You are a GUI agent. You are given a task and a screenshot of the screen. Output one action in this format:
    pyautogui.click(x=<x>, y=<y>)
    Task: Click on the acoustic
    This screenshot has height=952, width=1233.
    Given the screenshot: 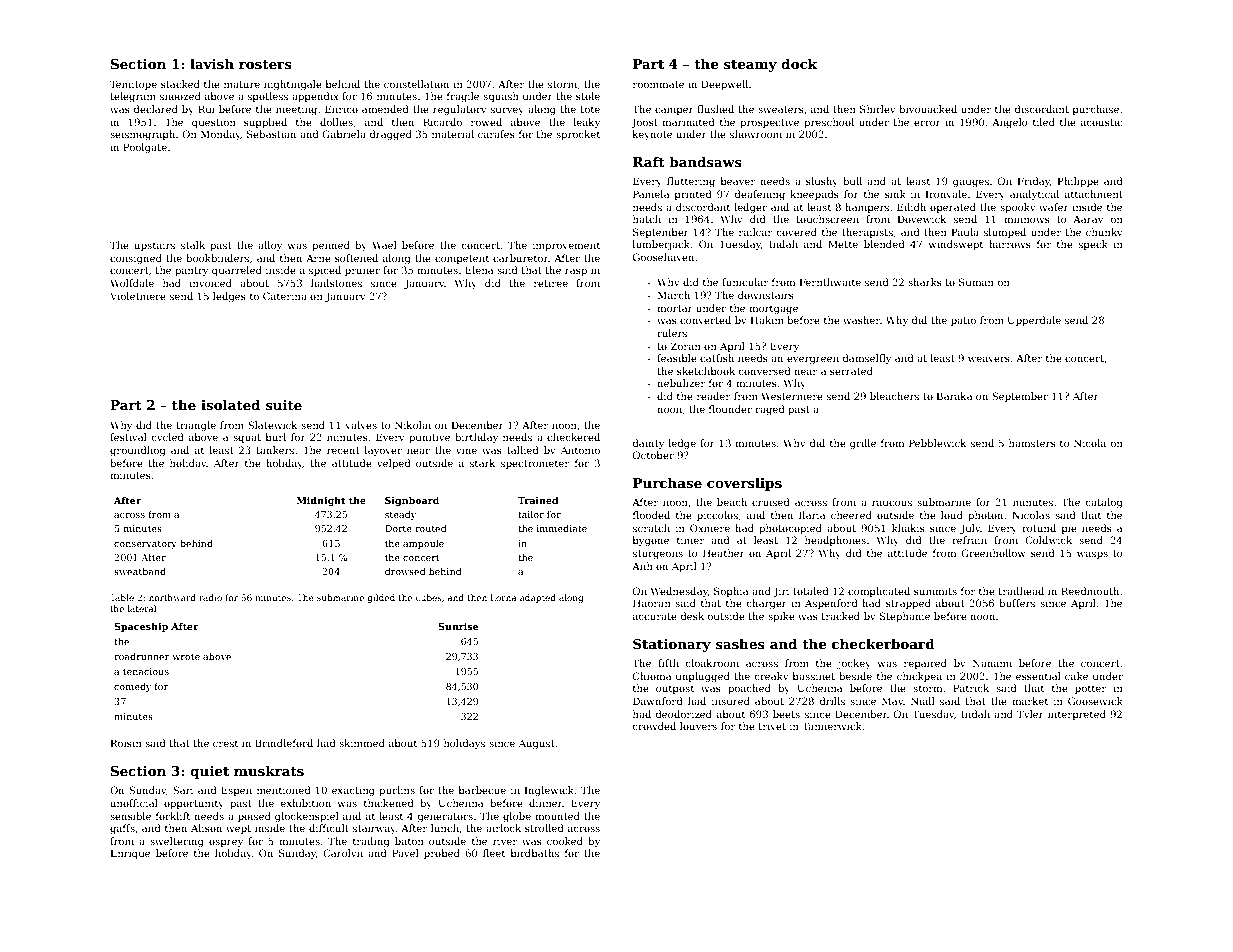 What is the action you would take?
    pyautogui.click(x=1101, y=122)
